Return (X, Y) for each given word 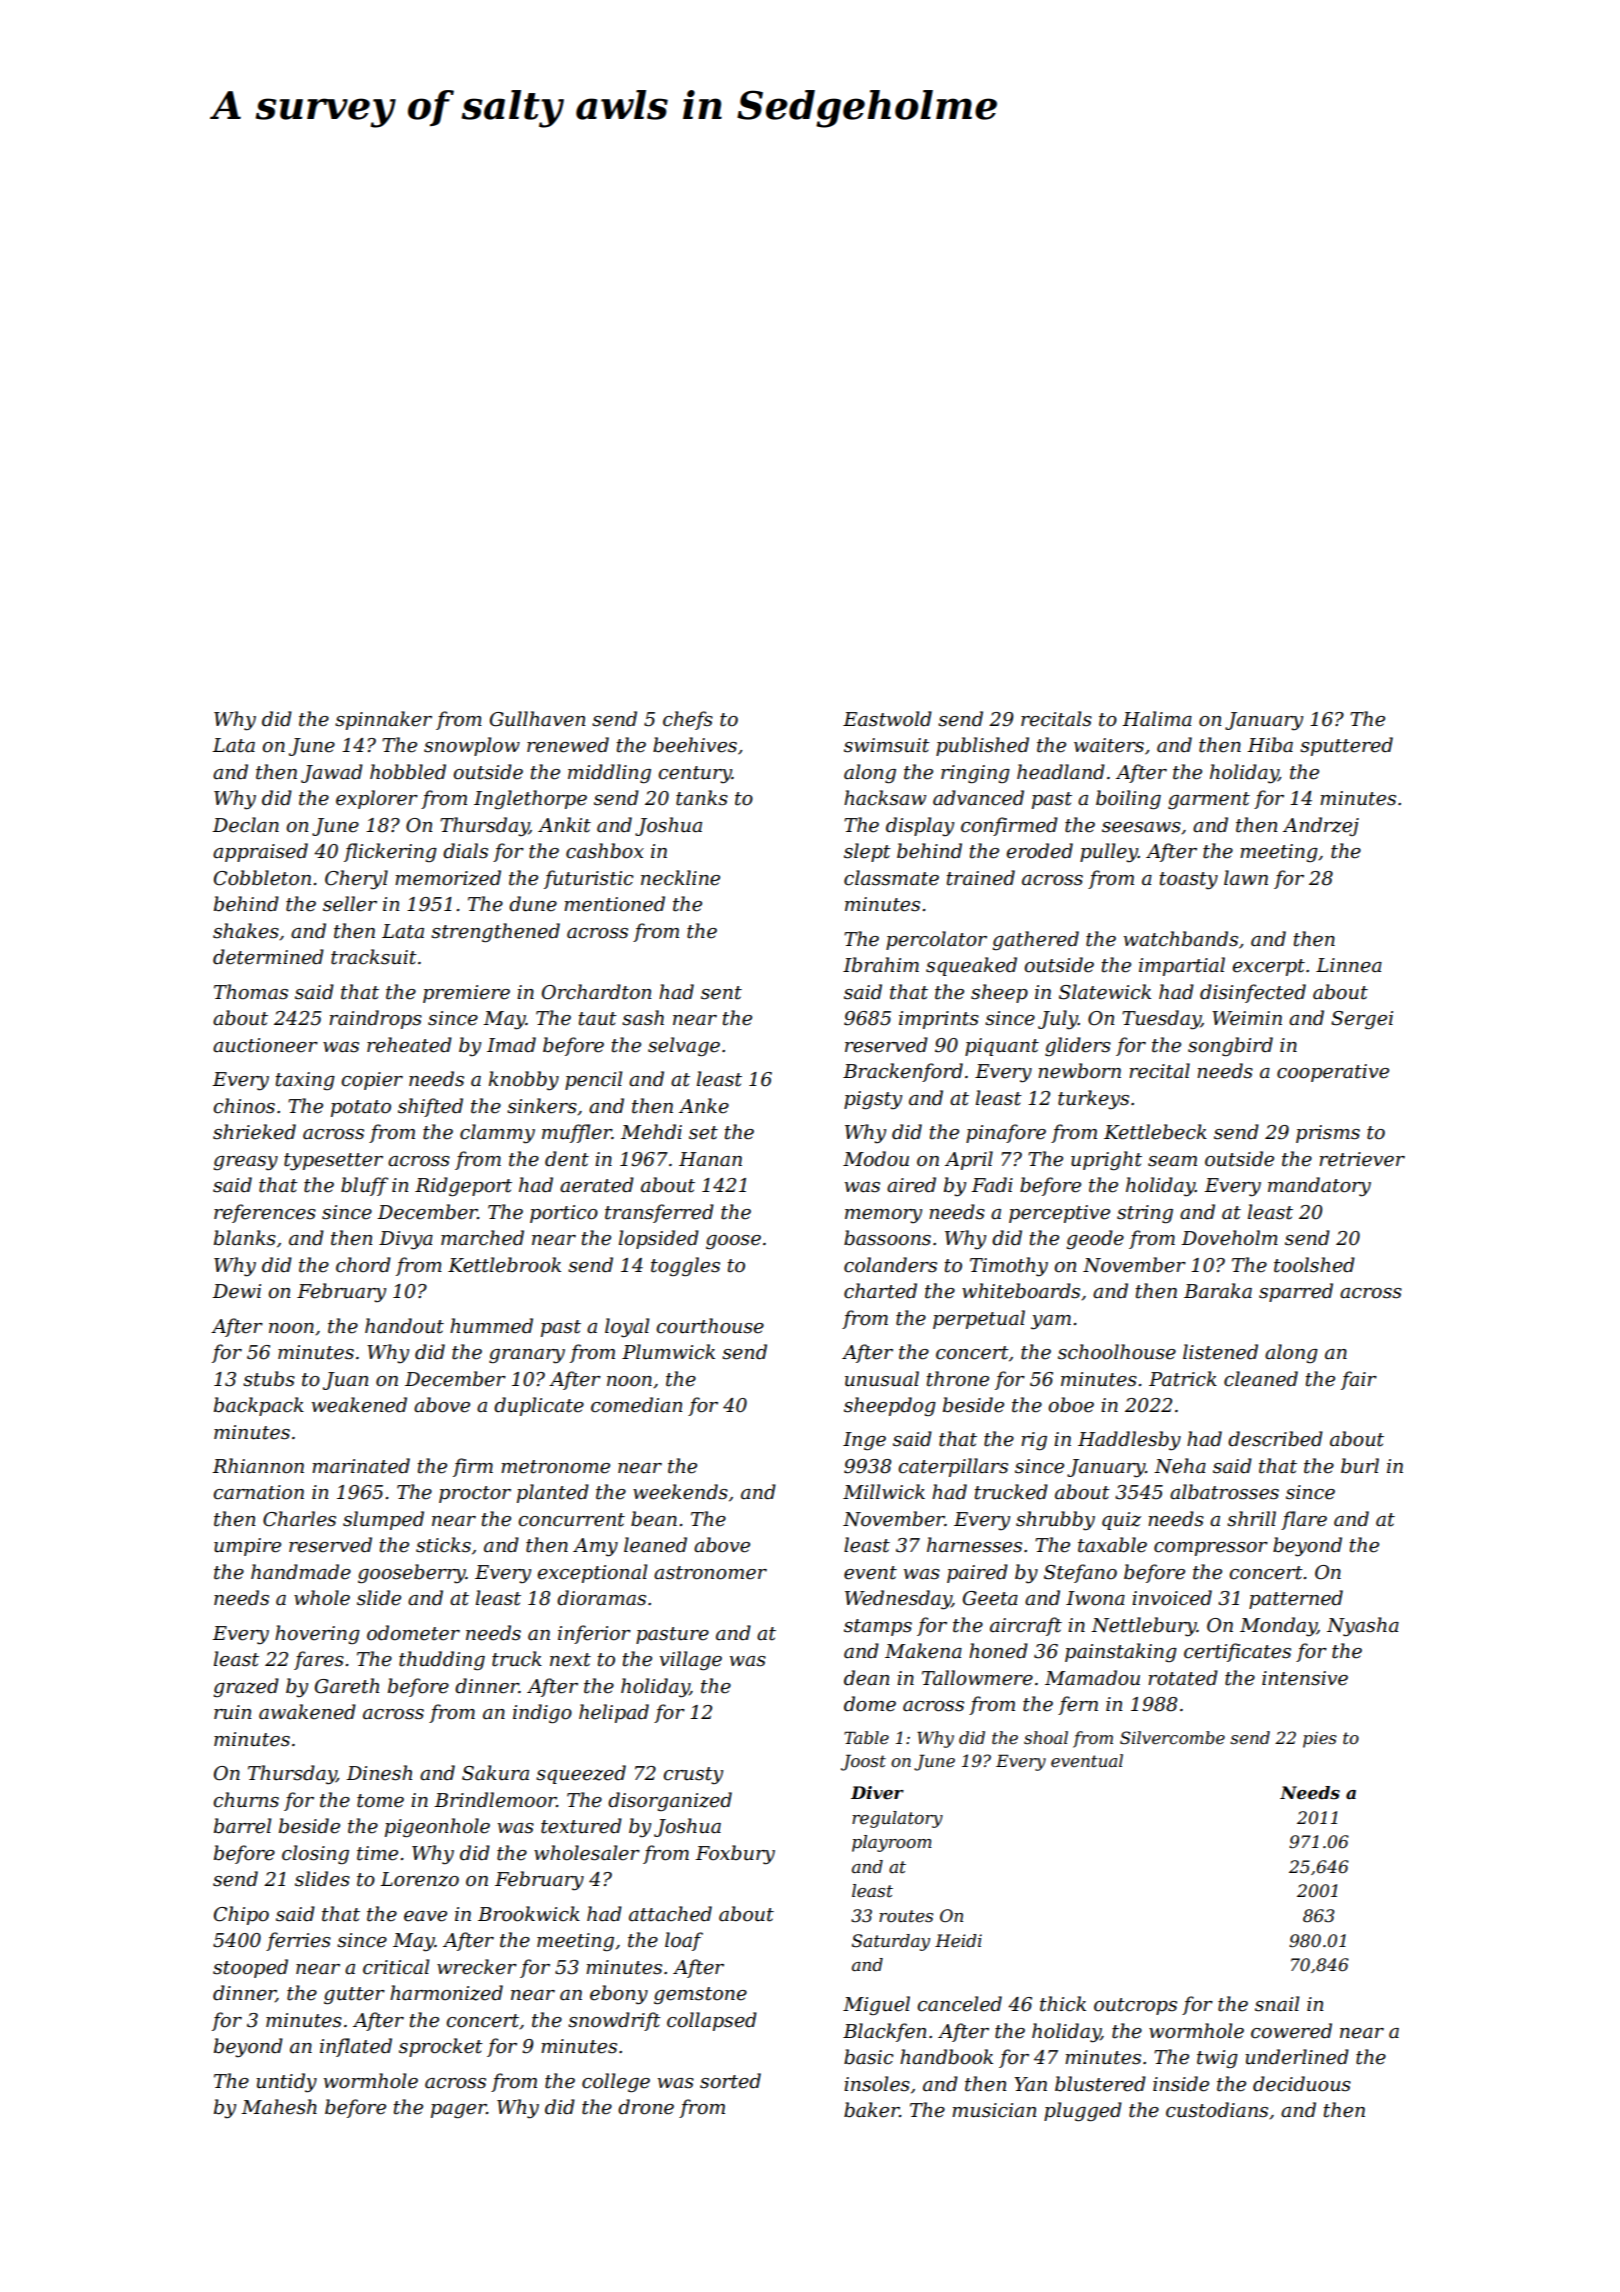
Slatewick (1105, 992)
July (1058, 1020)
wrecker (477, 1967)
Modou (876, 1159)
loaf (684, 1941)
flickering (390, 852)
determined (268, 957)
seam (1172, 1161)
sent (721, 993)
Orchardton (597, 992)
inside (1181, 2084)
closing (315, 1854)
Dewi (236, 1291)
